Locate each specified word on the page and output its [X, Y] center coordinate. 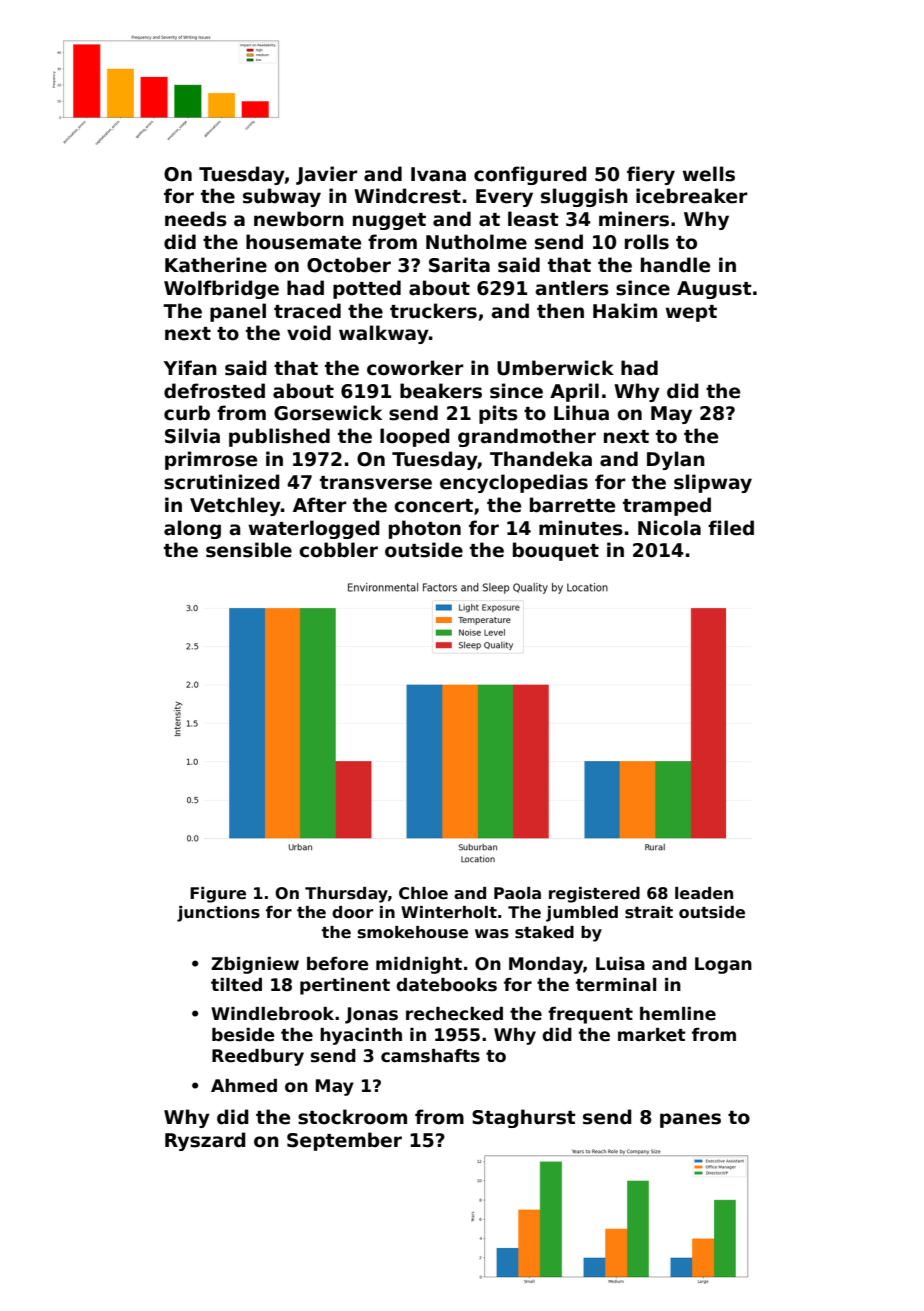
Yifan [190, 368]
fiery [651, 175]
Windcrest [407, 196]
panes [690, 1120]
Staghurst [524, 1118]
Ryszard [205, 1141]
